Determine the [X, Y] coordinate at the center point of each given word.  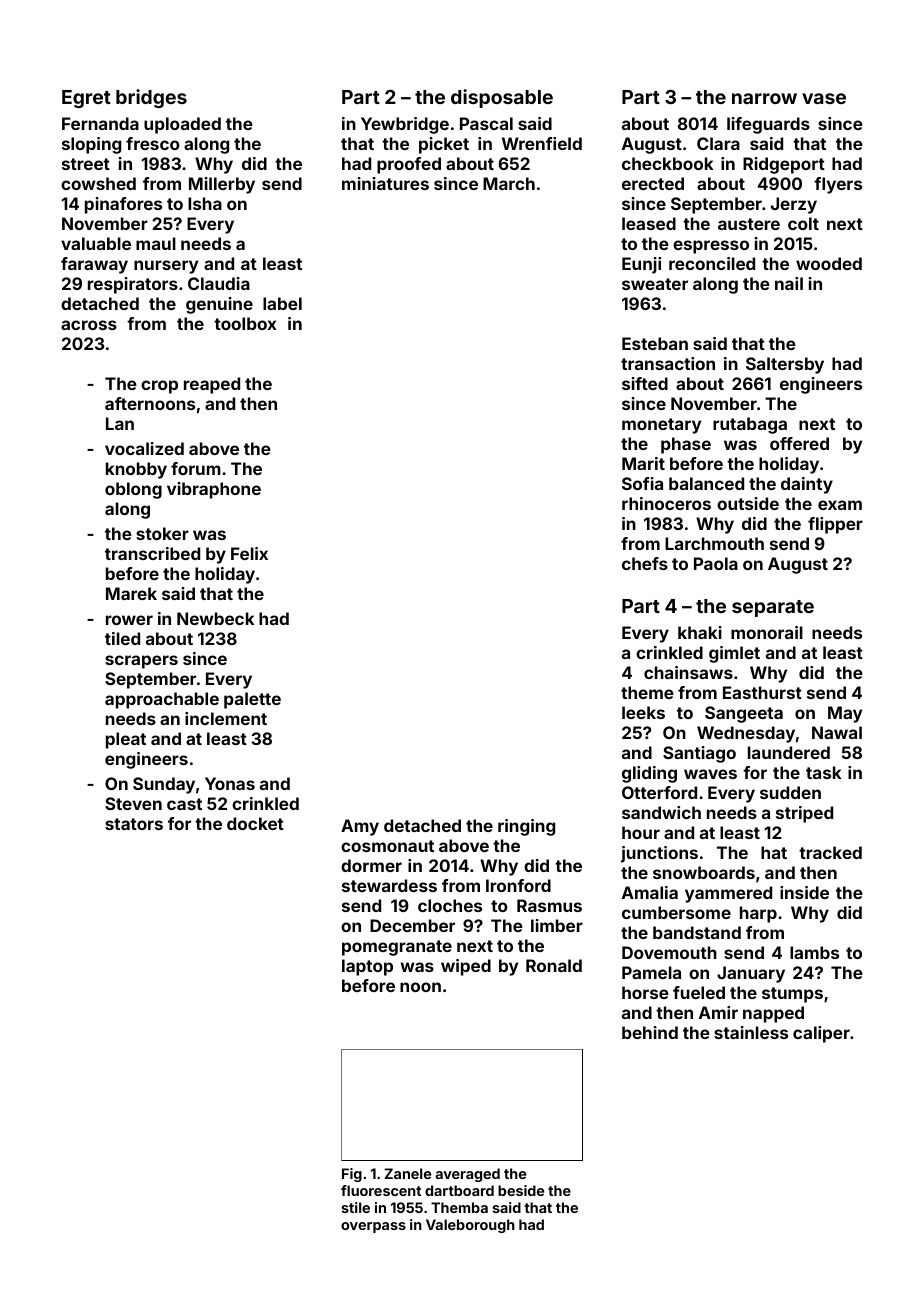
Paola [716, 563]
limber [557, 925]
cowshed [98, 183]
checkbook [667, 163]
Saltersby [785, 365]
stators [134, 824]
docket [255, 823]
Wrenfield [542, 143]
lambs [814, 952]
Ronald [554, 965]
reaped [212, 385]
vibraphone [214, 490]
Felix [249, 553]
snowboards [704, 872]
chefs [645, 563]
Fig [352, 1175]
